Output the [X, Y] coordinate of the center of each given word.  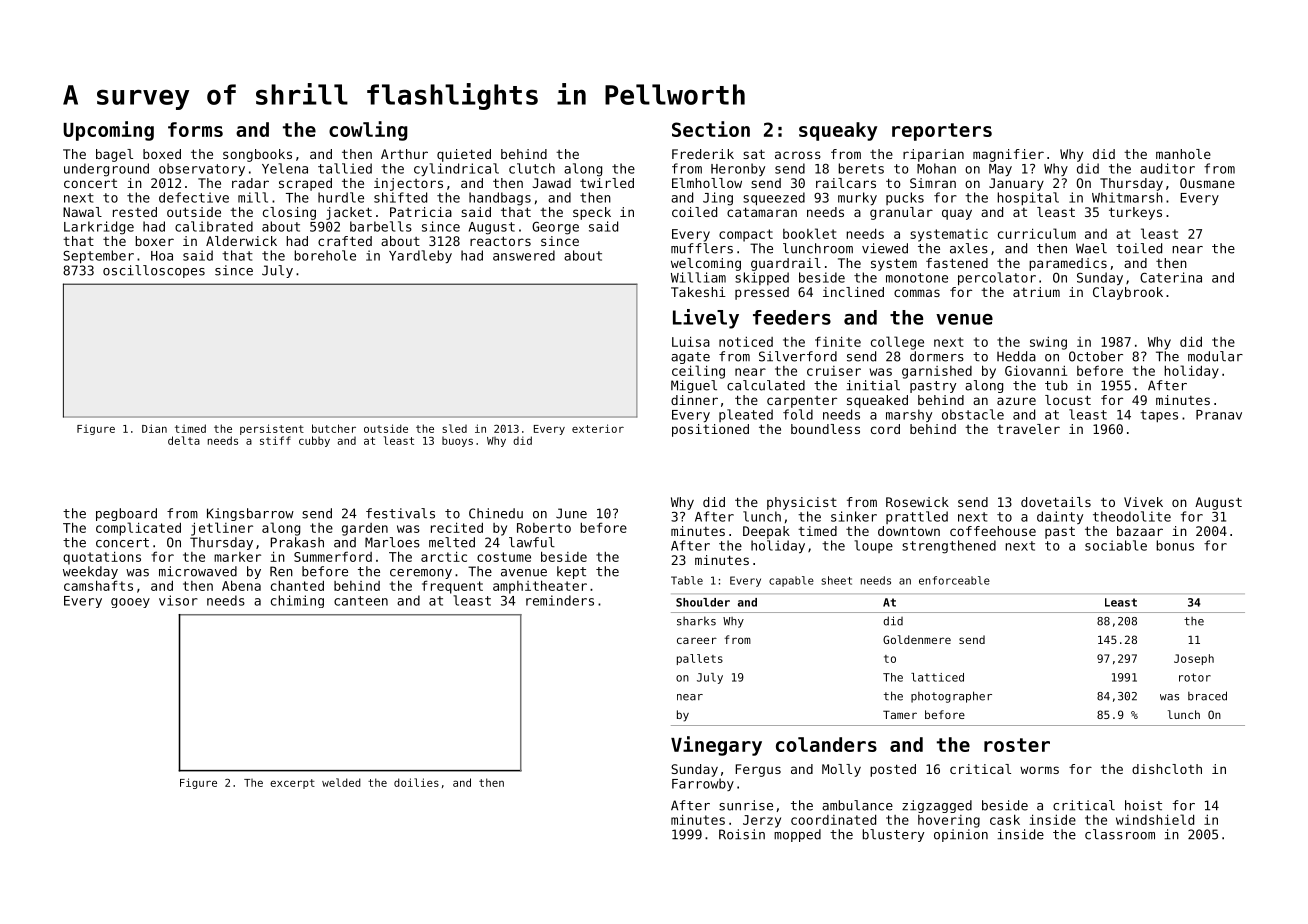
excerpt [292, 784]
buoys [457, 442]
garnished [937, 372]
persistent [272, 429]
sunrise [746, 805]
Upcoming [108, 131]
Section [711, 129]
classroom [1120, 834]
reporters [942, 132]
